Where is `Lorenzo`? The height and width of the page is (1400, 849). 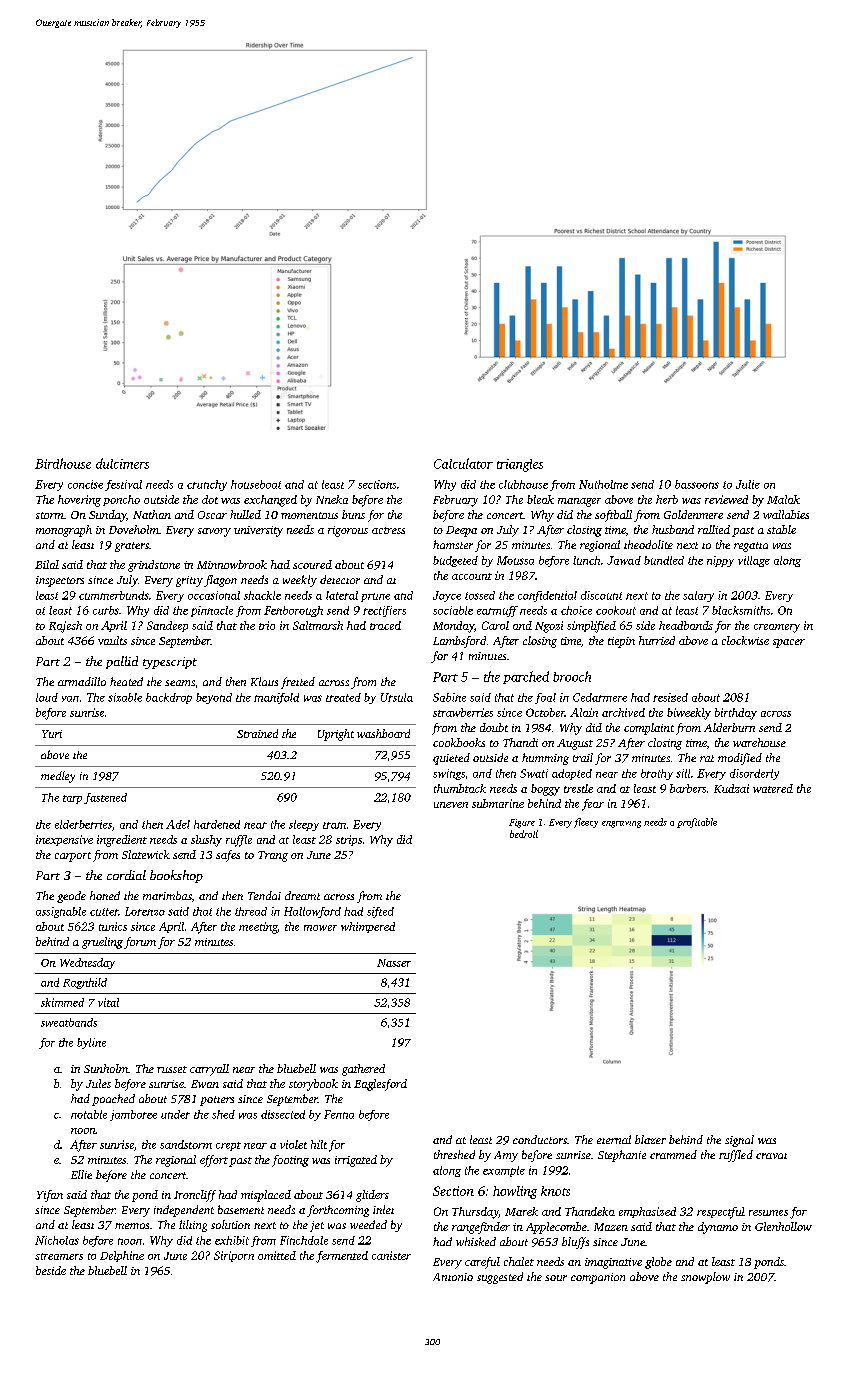 Lorenzo is located at coordinates (145, 911).
